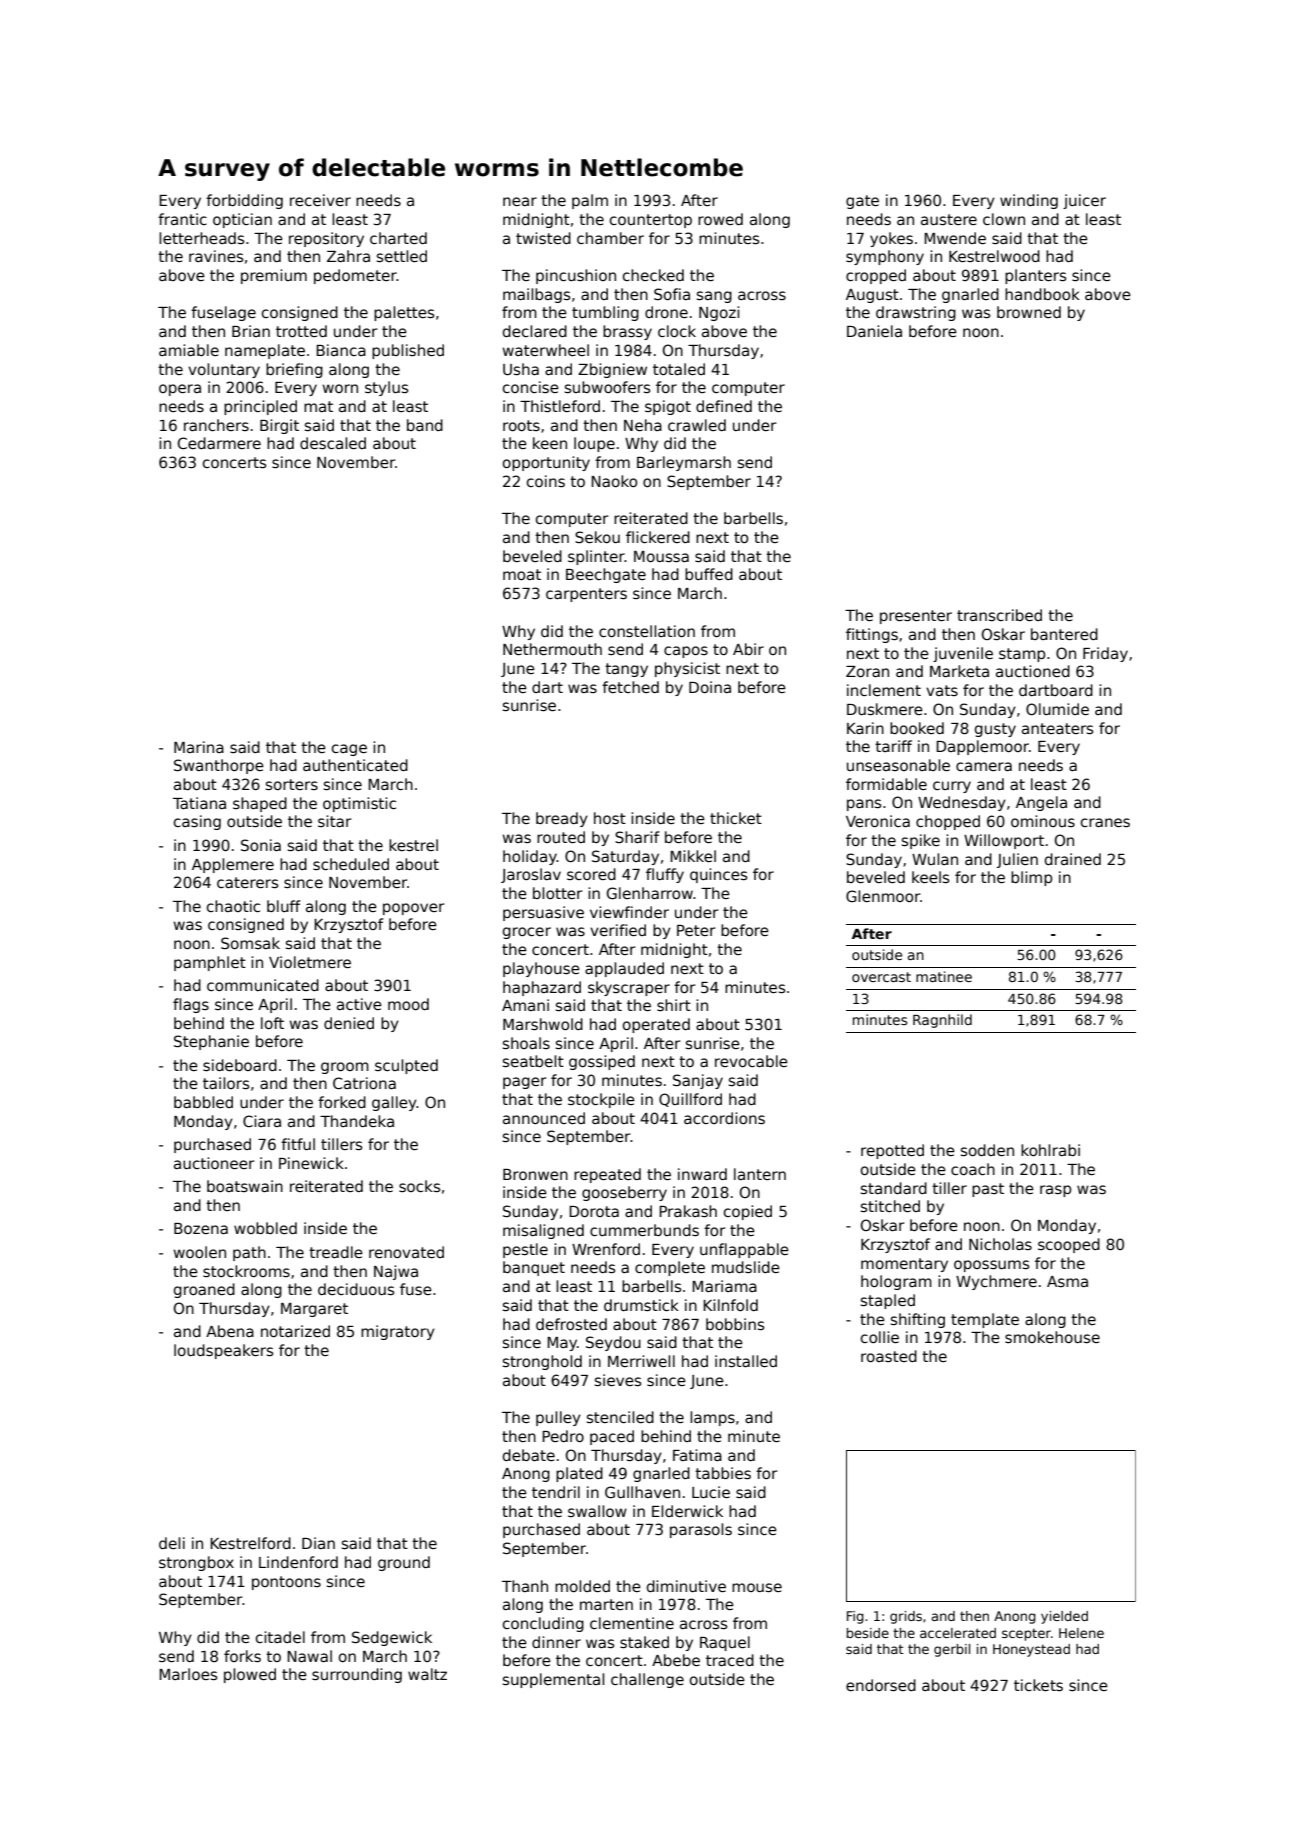 This document has width=1294, height=1830. I want to click on near, so click(520, 201).
